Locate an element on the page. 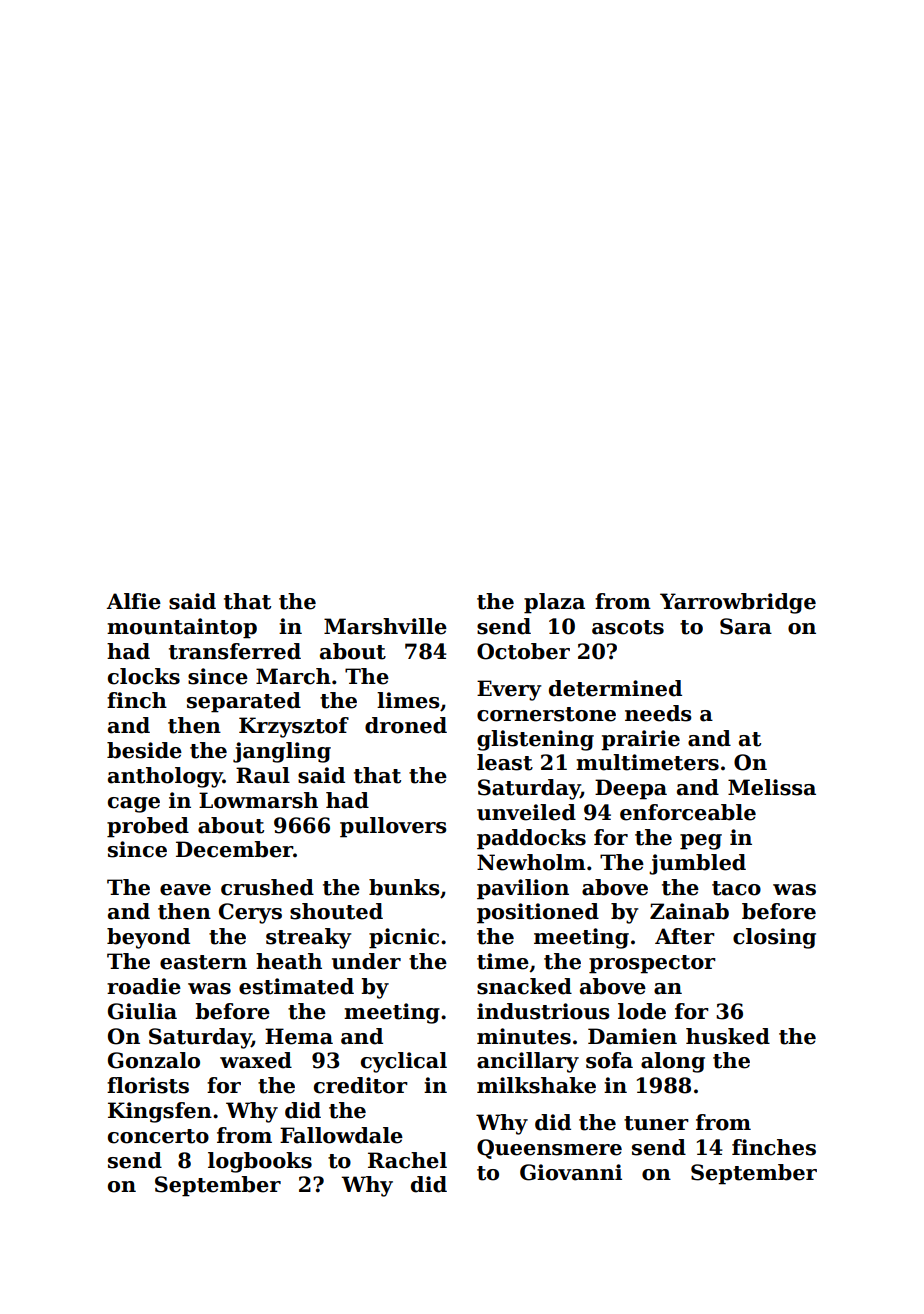 The image size is (924, 1314). Giovanni is located at coordinates (571, 1172).
